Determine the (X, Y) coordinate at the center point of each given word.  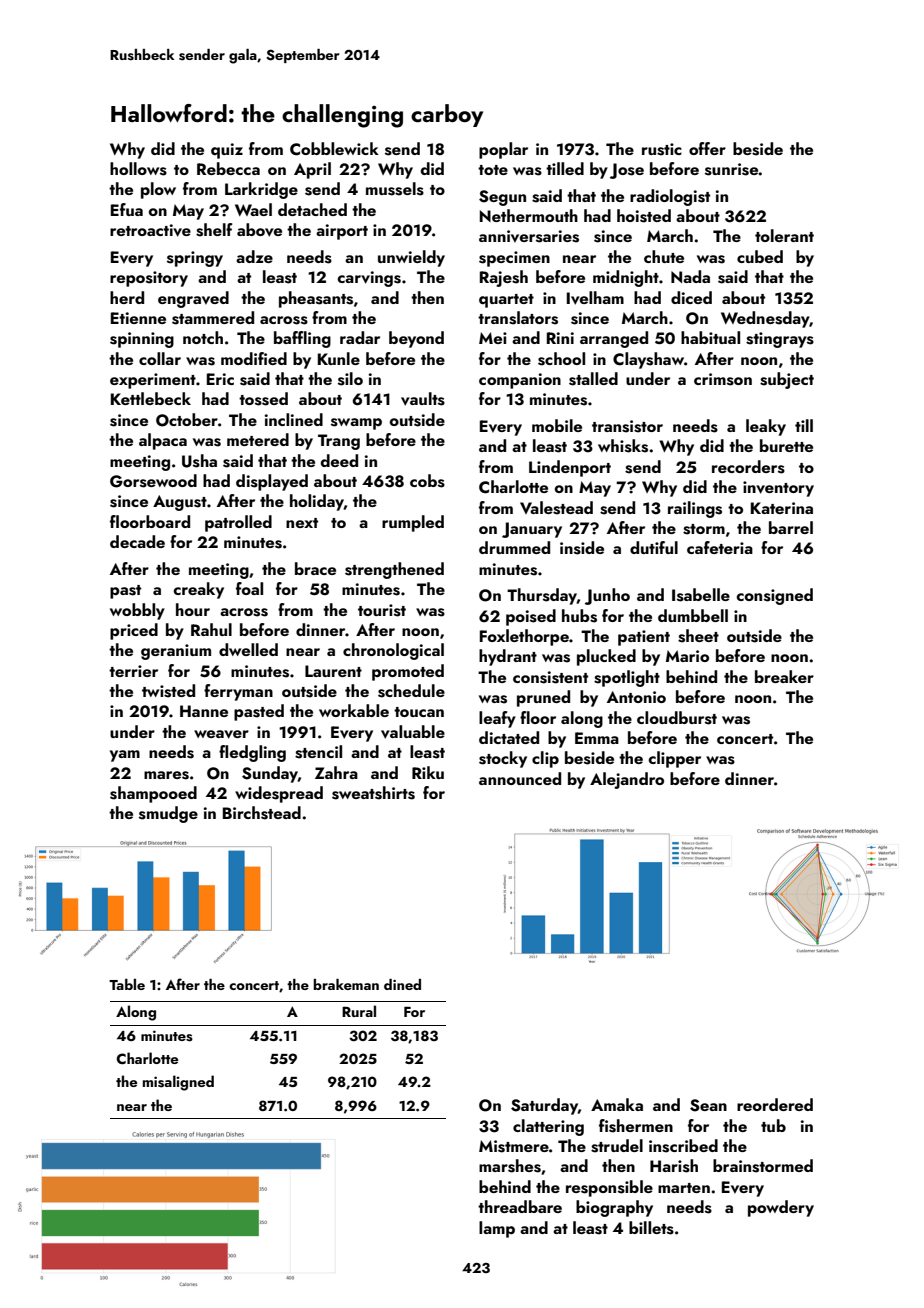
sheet (698, 636)
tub (773, 1125)
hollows (138, 169)
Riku (428, 772)
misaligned (178, 1083)
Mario (687, 656)
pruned (543, 698)
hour (193, 609)
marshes (510, 1166)
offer (707, 148)
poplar (503, 150)
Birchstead (262, 813)
